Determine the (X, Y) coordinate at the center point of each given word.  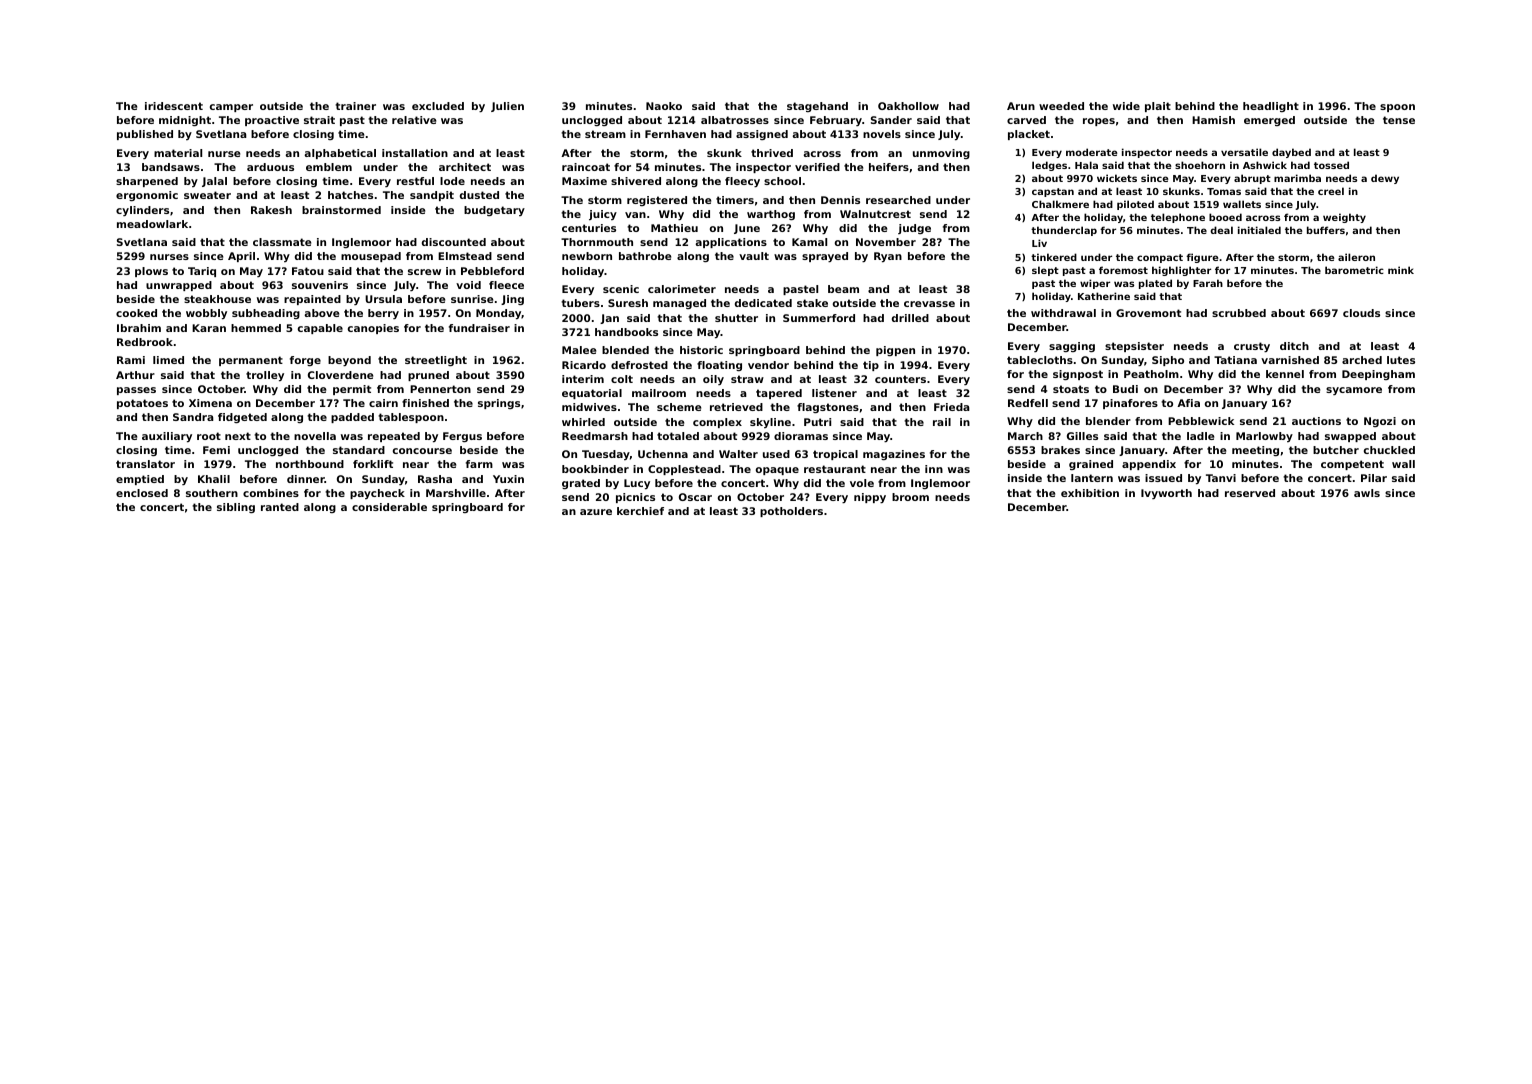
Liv (1039, 243)
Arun (1021, 106)
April (241, 257)
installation (415, 153)
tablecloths (1040, 360)
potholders (791, 512)
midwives (589, 407)
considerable (389, 507)
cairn (383, 403)
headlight (1271, 107)
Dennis (840, 200)
